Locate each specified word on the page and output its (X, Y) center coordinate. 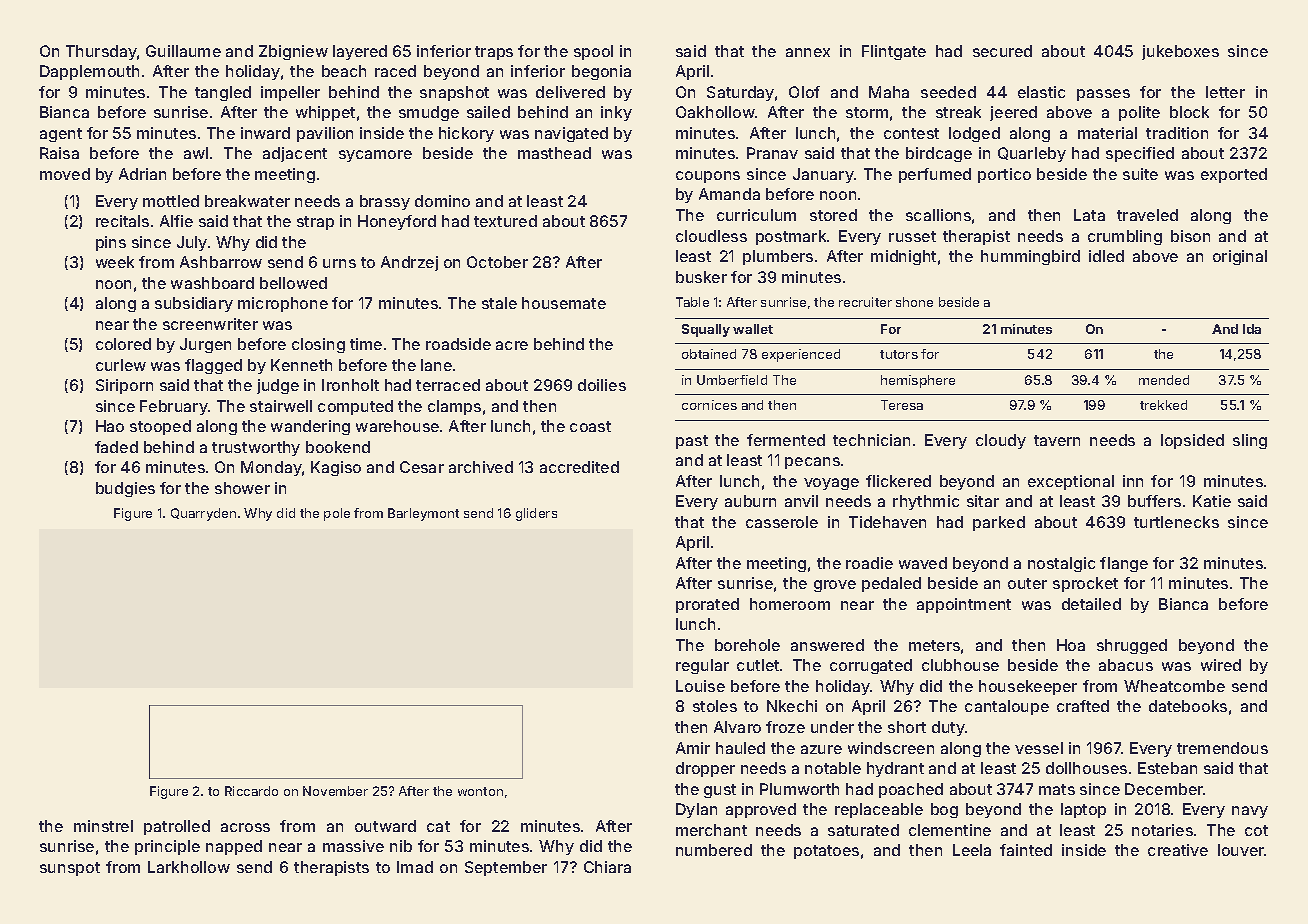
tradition (1177, 133)
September (506, 868)
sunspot (70, 869)
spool (593, 52)
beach (344, 71)
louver (1241, 850)
